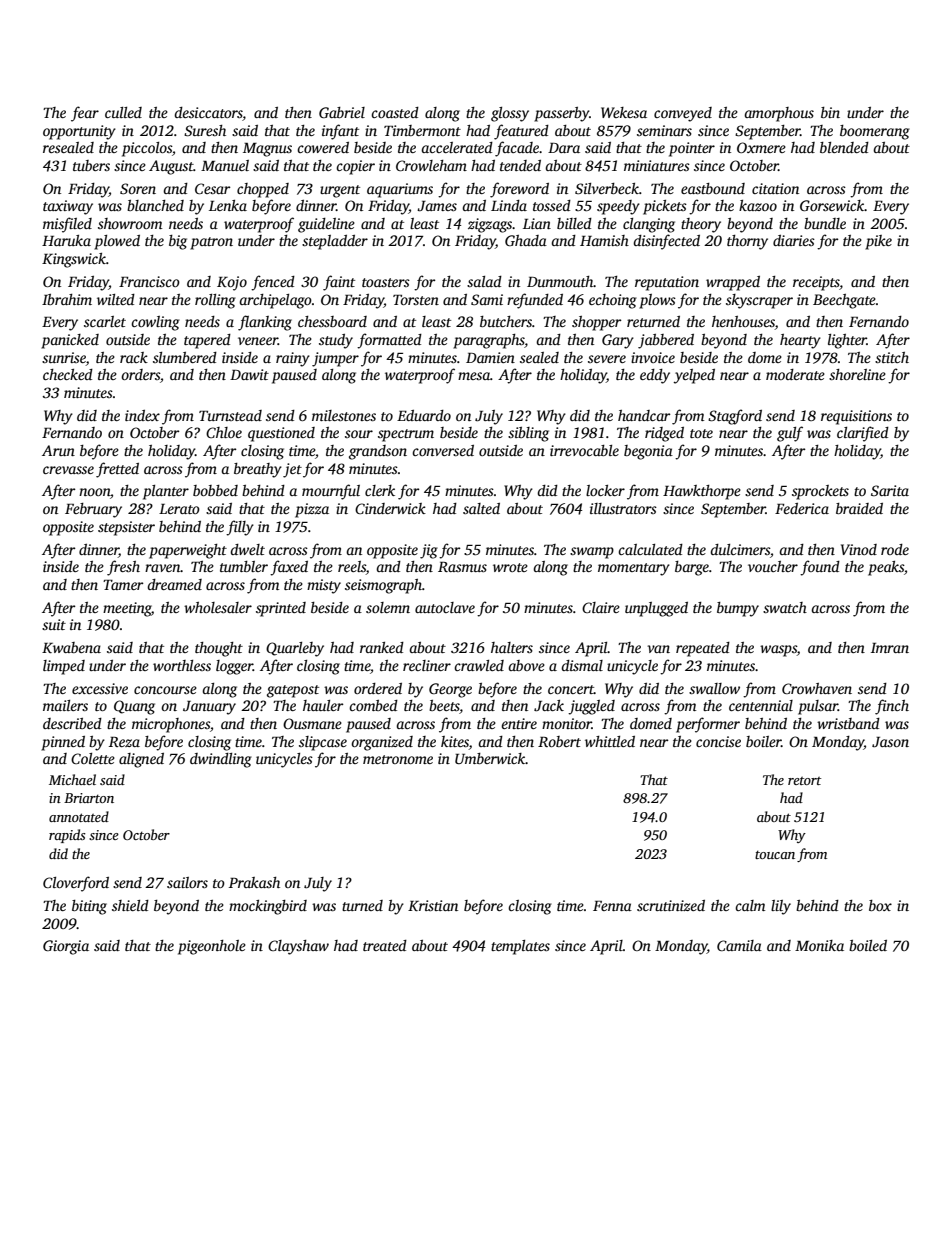 This screenshot has height=1233, width=952. What do you see at coordinates (701, 225) in the screenshot?
I see `theory` at bounding box center [701, 225].
